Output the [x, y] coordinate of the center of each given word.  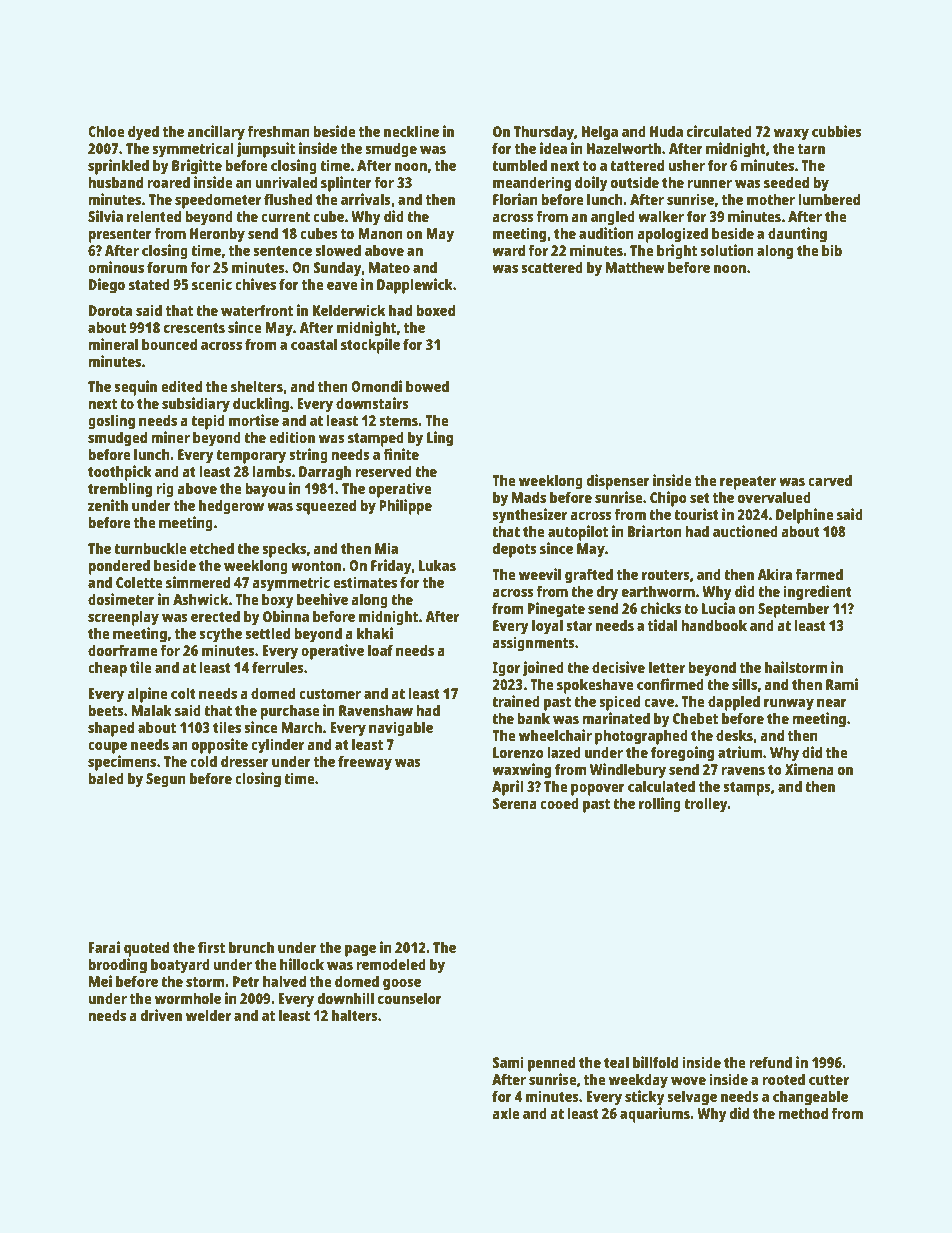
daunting [797, 235]
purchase [290, 712]
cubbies [837, 131]
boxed [435, 310]
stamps [747, 789]
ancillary [216, 133]
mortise [254, 420]
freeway [365, 763]
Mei [100, 981]
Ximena [809, 769]
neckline [411, 131]
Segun [166, 780]
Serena [514, 803]
